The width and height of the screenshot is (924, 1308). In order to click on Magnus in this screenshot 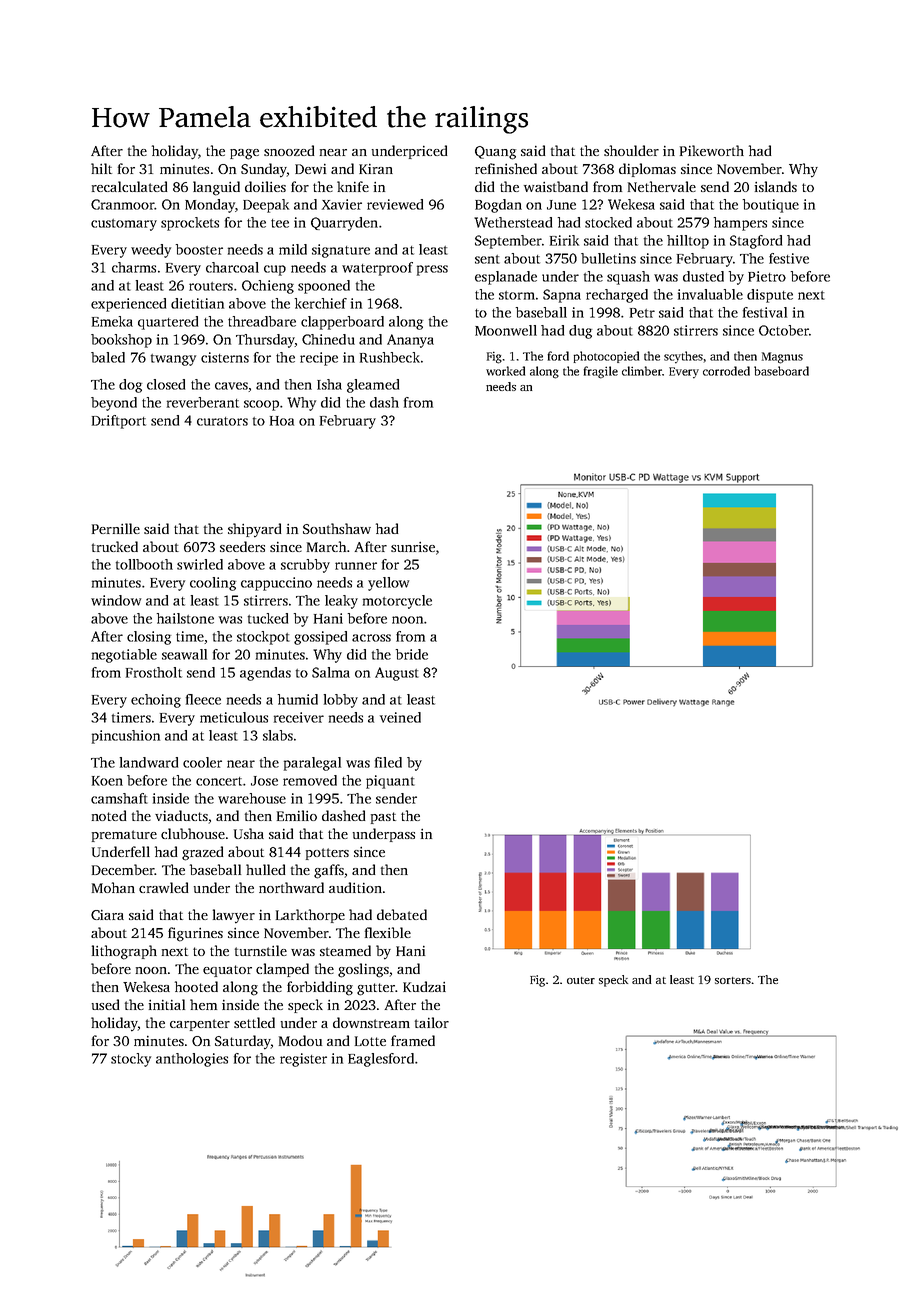, I will do `click(782, 358)`.
